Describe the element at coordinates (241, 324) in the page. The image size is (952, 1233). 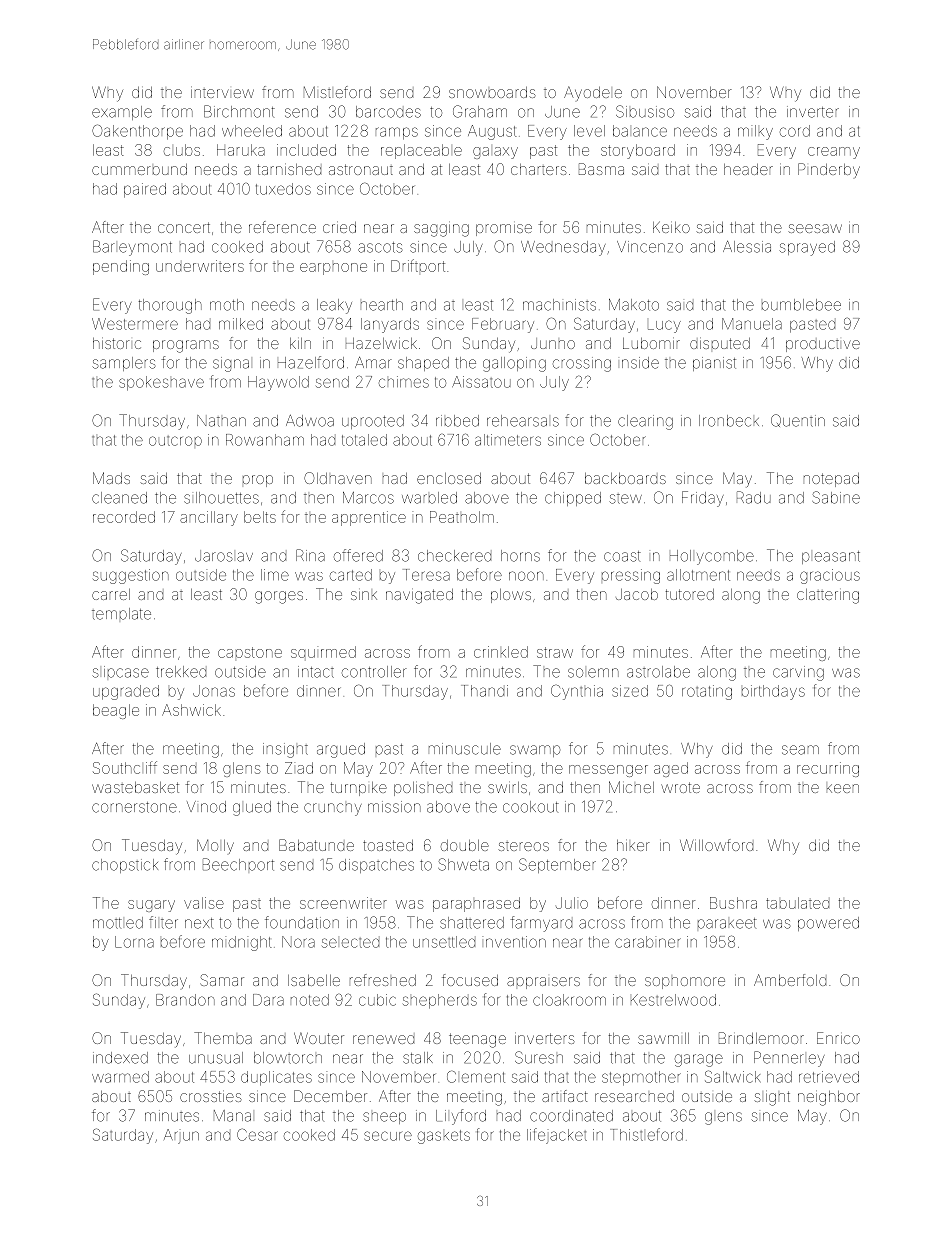
I see `milked` at that location.
